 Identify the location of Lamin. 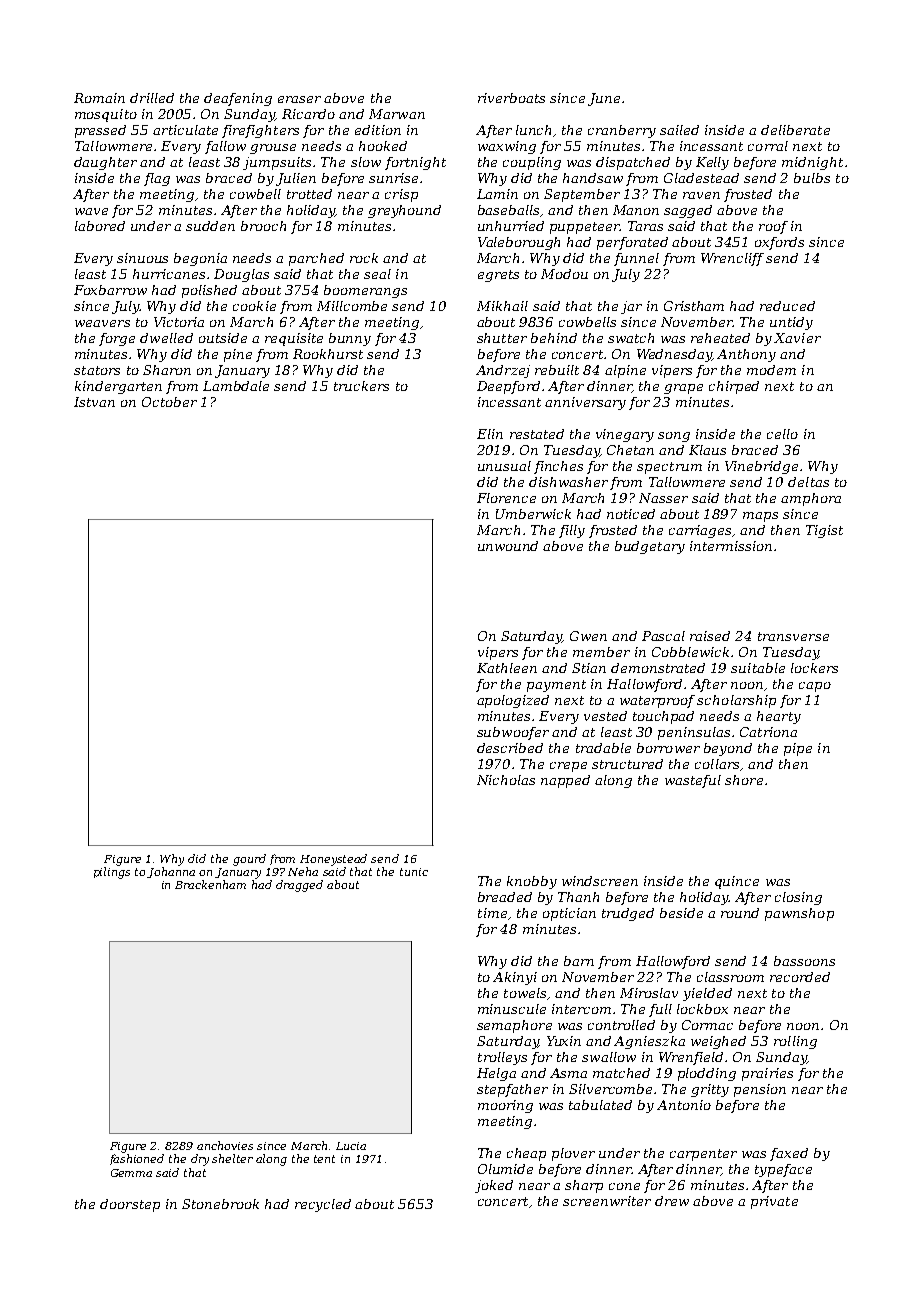
(497, 194).
